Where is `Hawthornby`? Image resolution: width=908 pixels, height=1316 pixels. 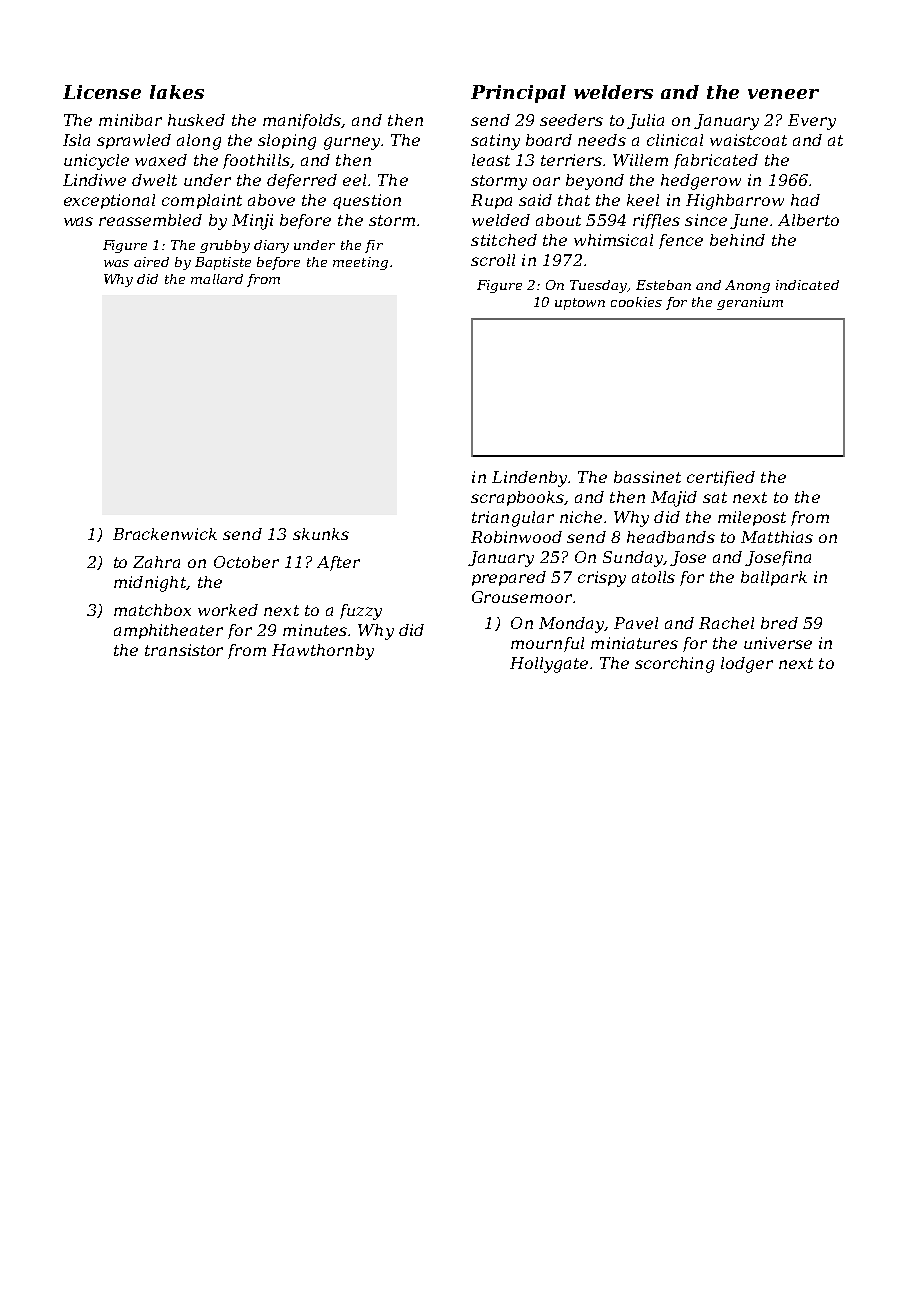 Hawthornby is located at coordinates (323, 652).
